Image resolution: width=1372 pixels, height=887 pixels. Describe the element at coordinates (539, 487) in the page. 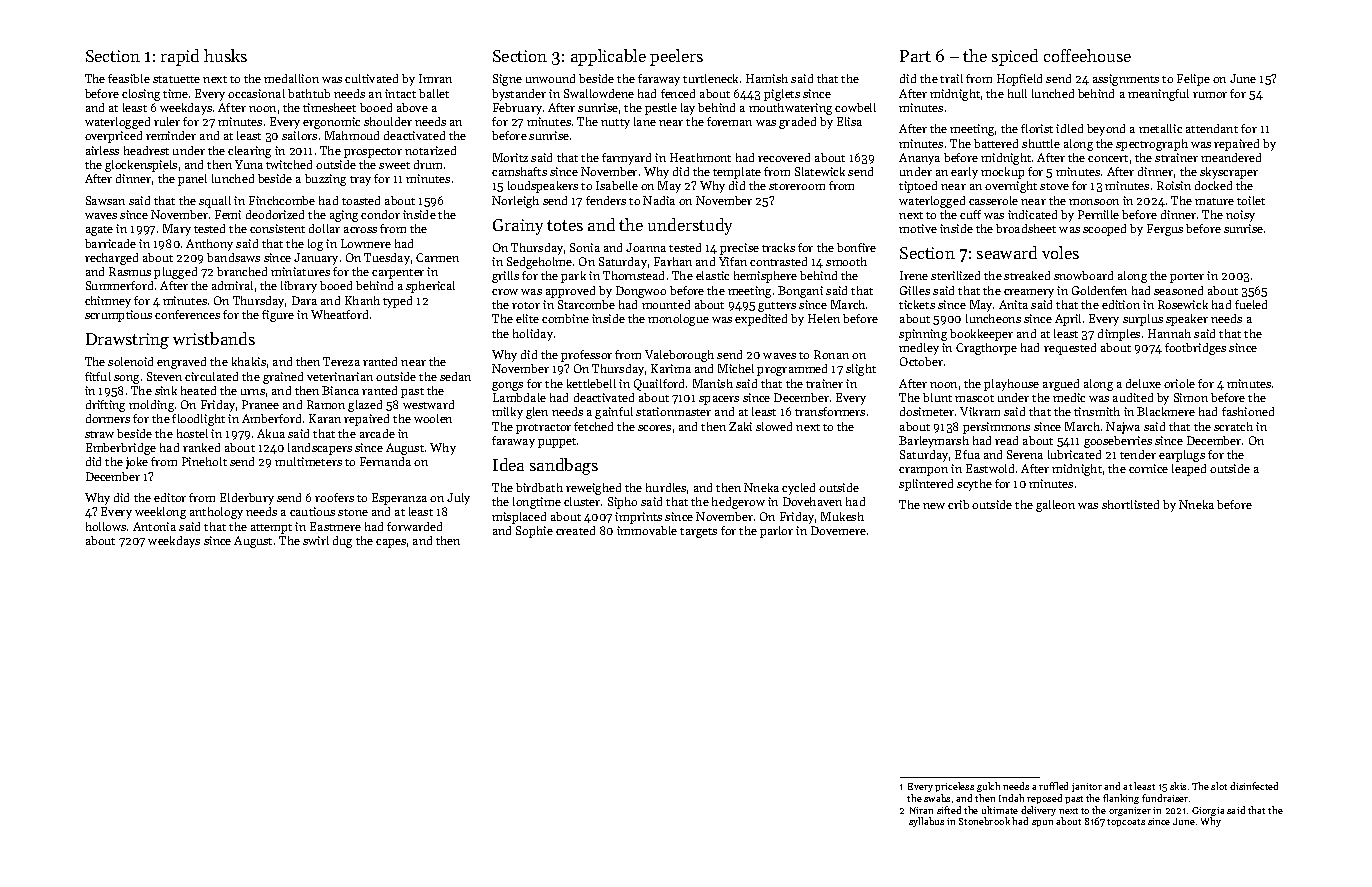

I see `birdbath` at that location.
